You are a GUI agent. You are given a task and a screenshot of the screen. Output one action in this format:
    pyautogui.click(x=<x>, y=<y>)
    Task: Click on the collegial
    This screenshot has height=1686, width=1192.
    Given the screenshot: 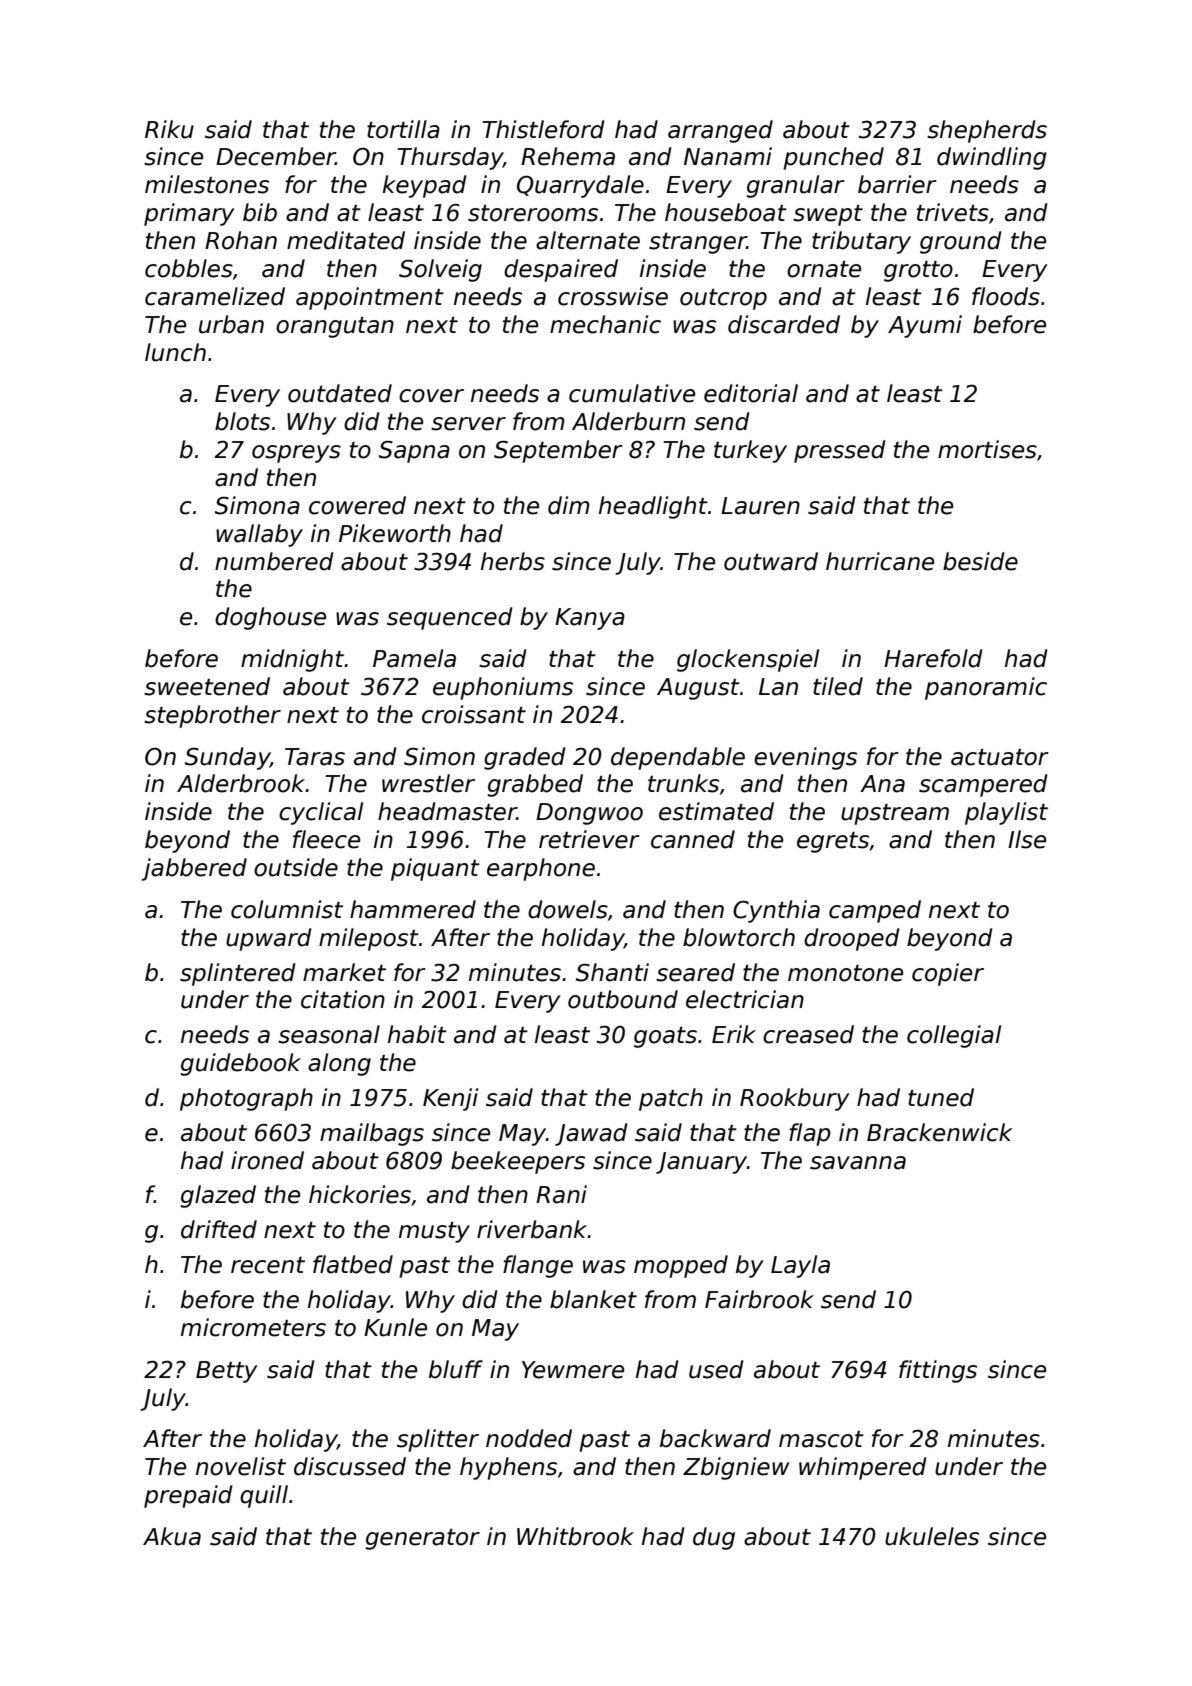 What is the action you would take?
    pyautogui.click(x=954, y=1036)
